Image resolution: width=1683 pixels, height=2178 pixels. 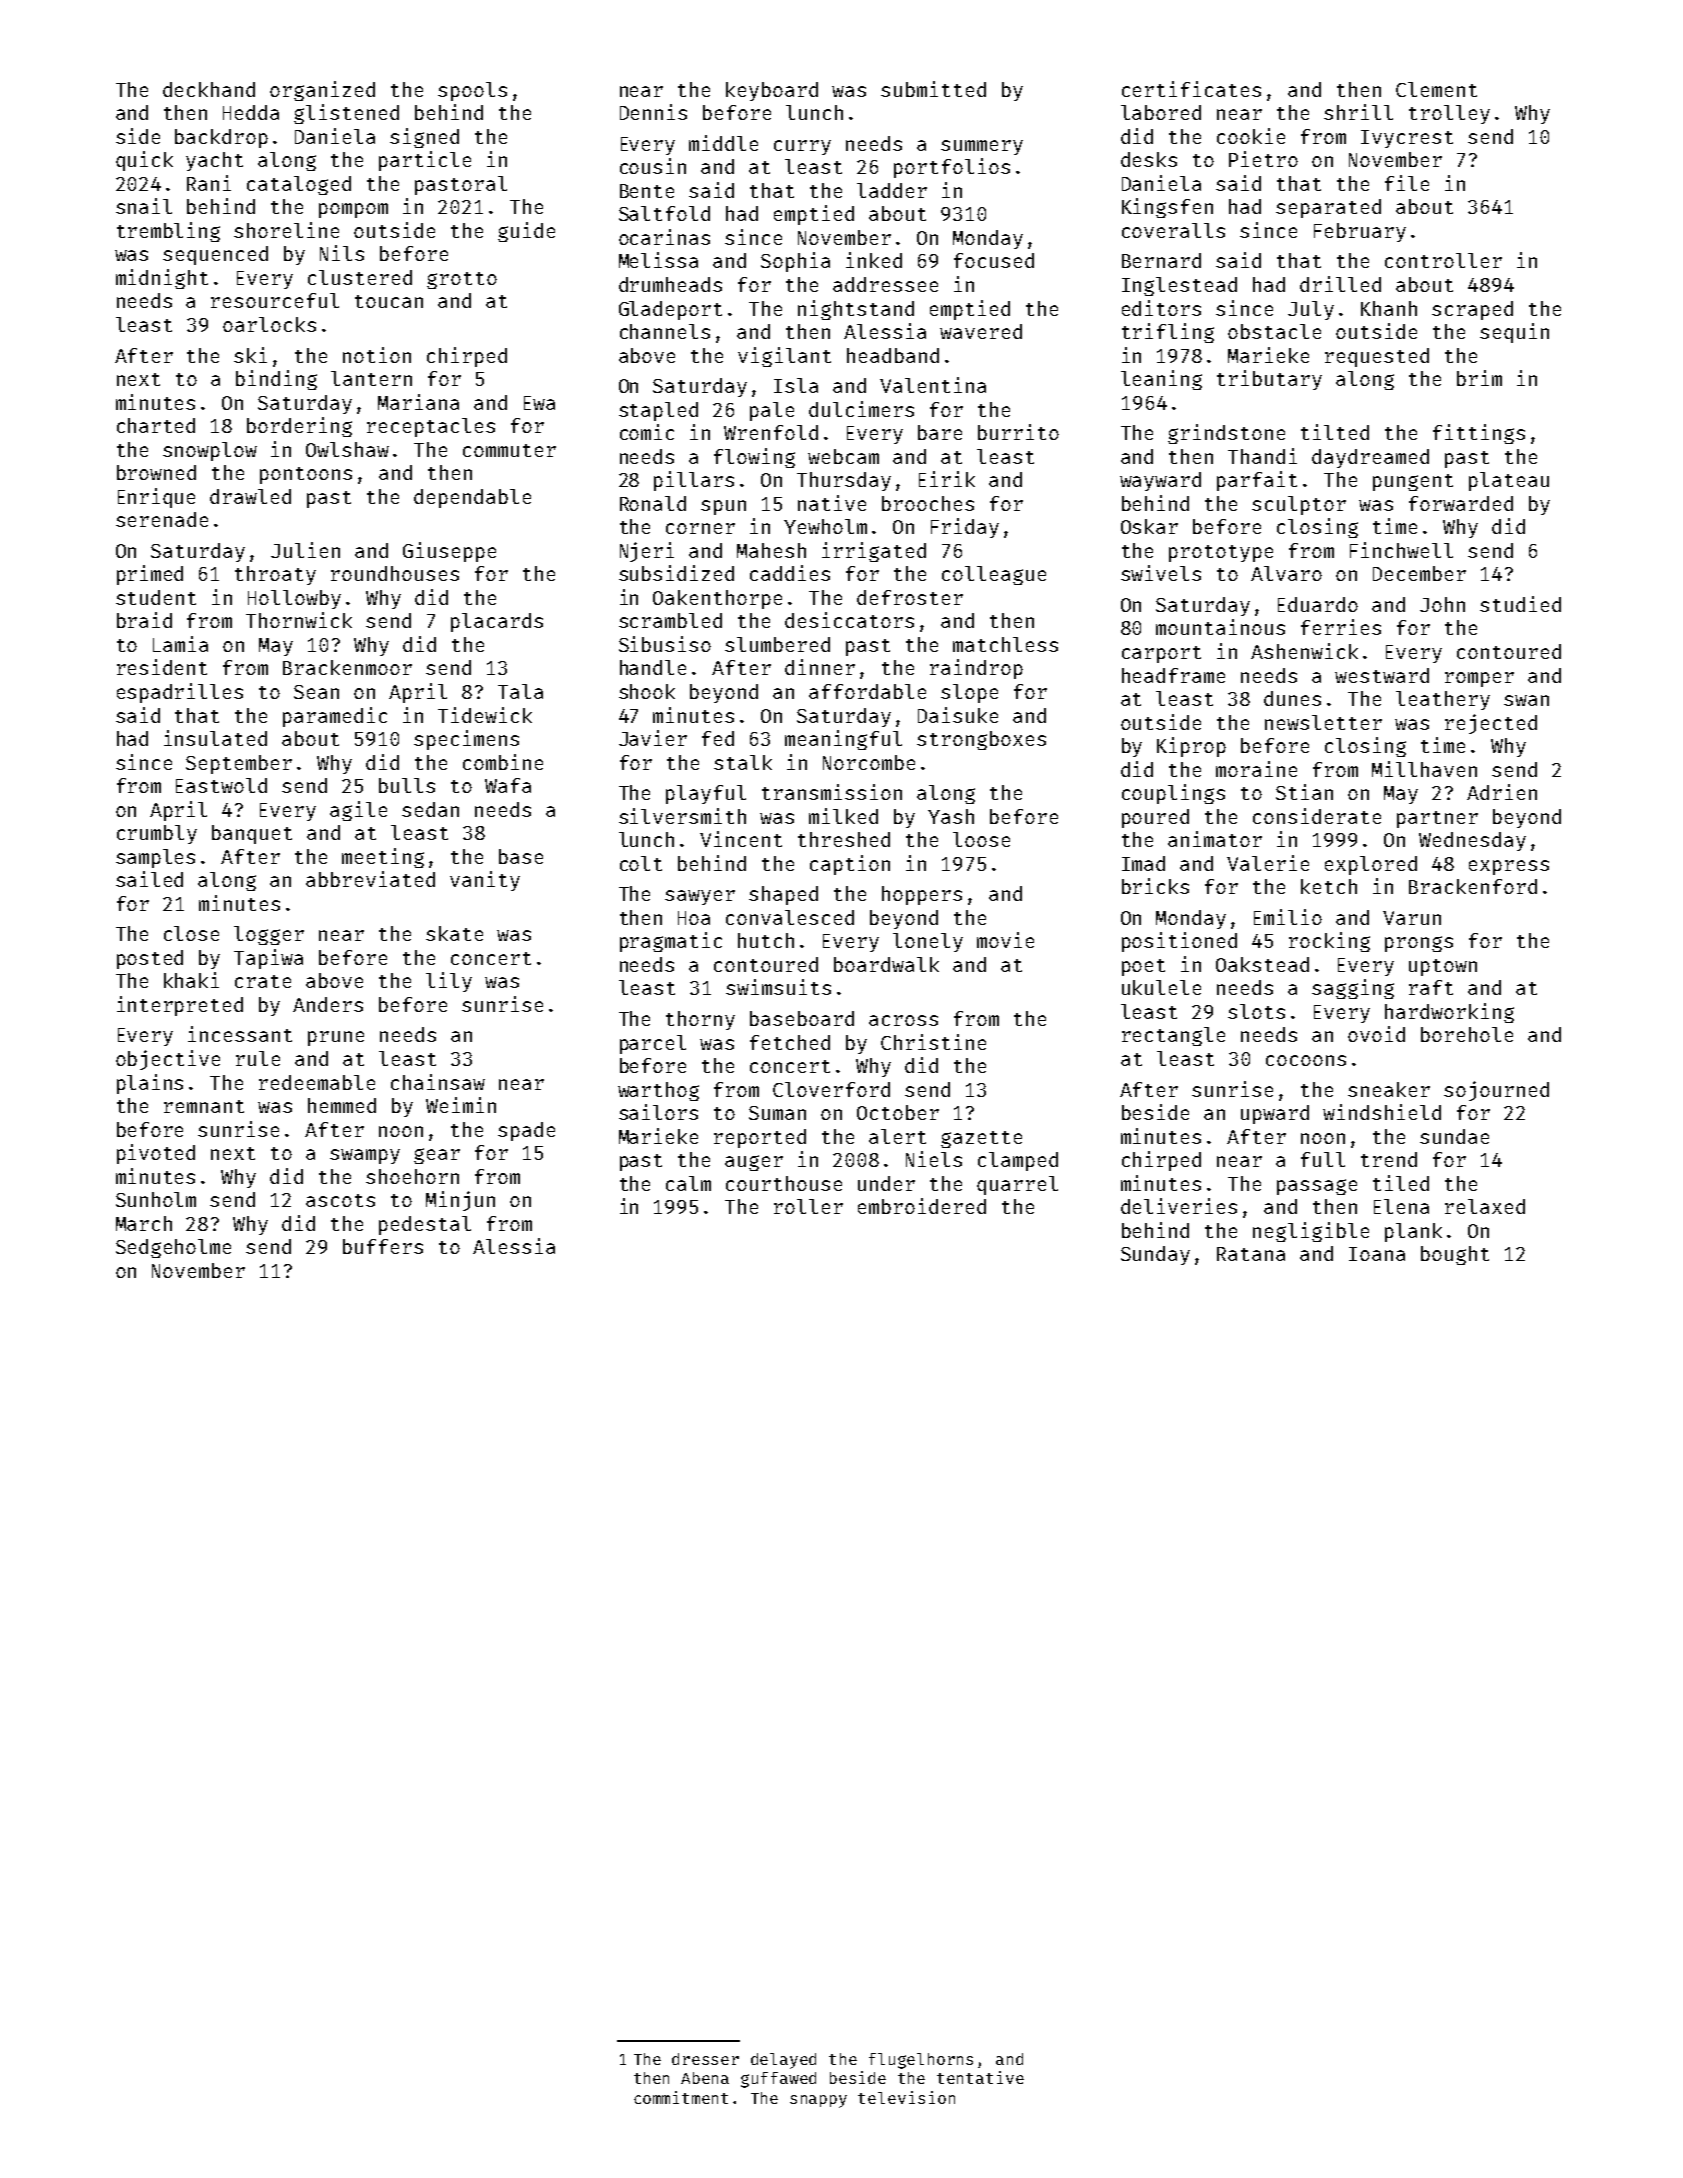 I want to click on Julien, so click(x=305, y=550).
